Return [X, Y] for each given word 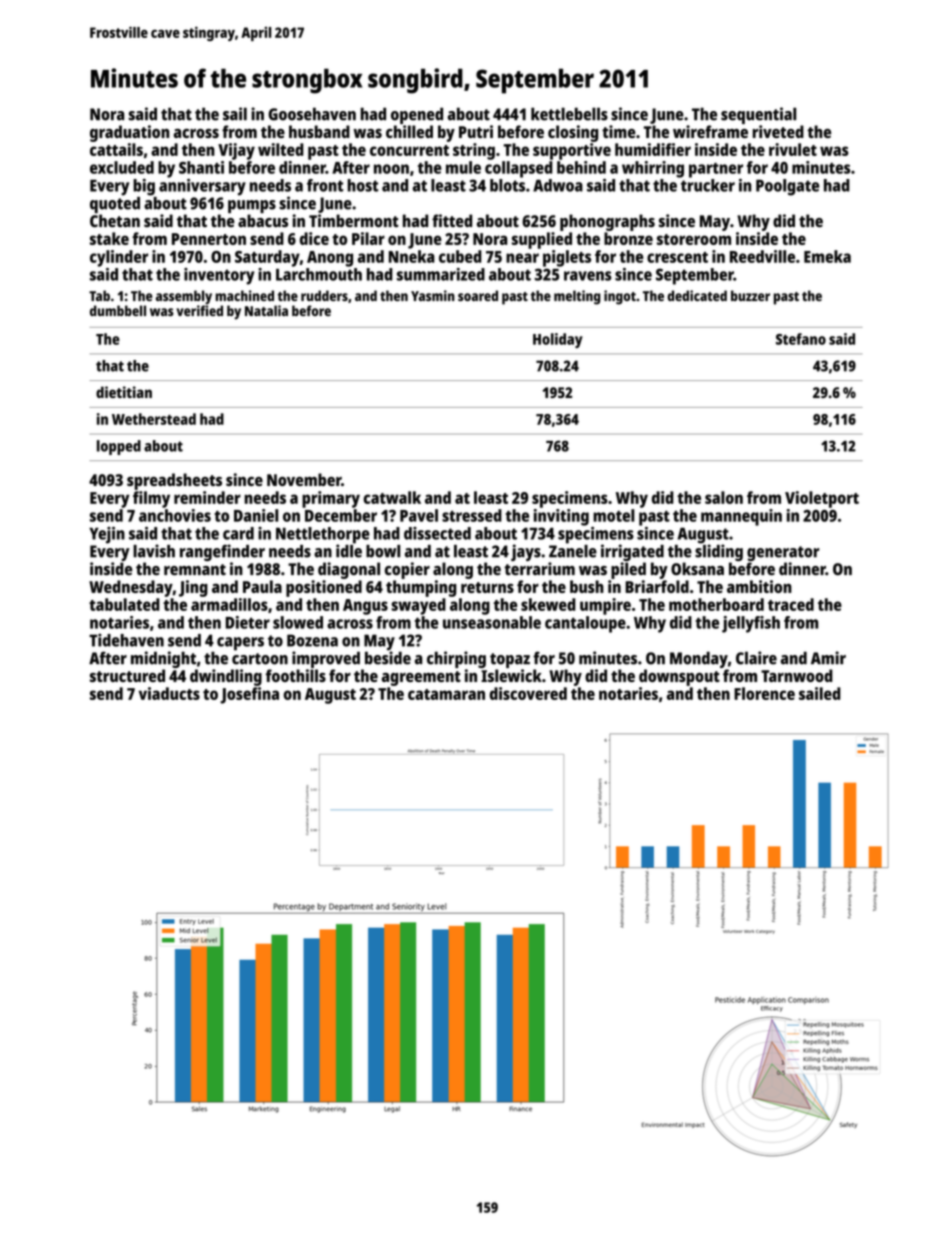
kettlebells [569, 114]
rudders [324, 295]
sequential [758, 115]
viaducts [169, 693]
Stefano [801, 339]
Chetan [115, 220]
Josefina [249, 695]
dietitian [124, 392]
